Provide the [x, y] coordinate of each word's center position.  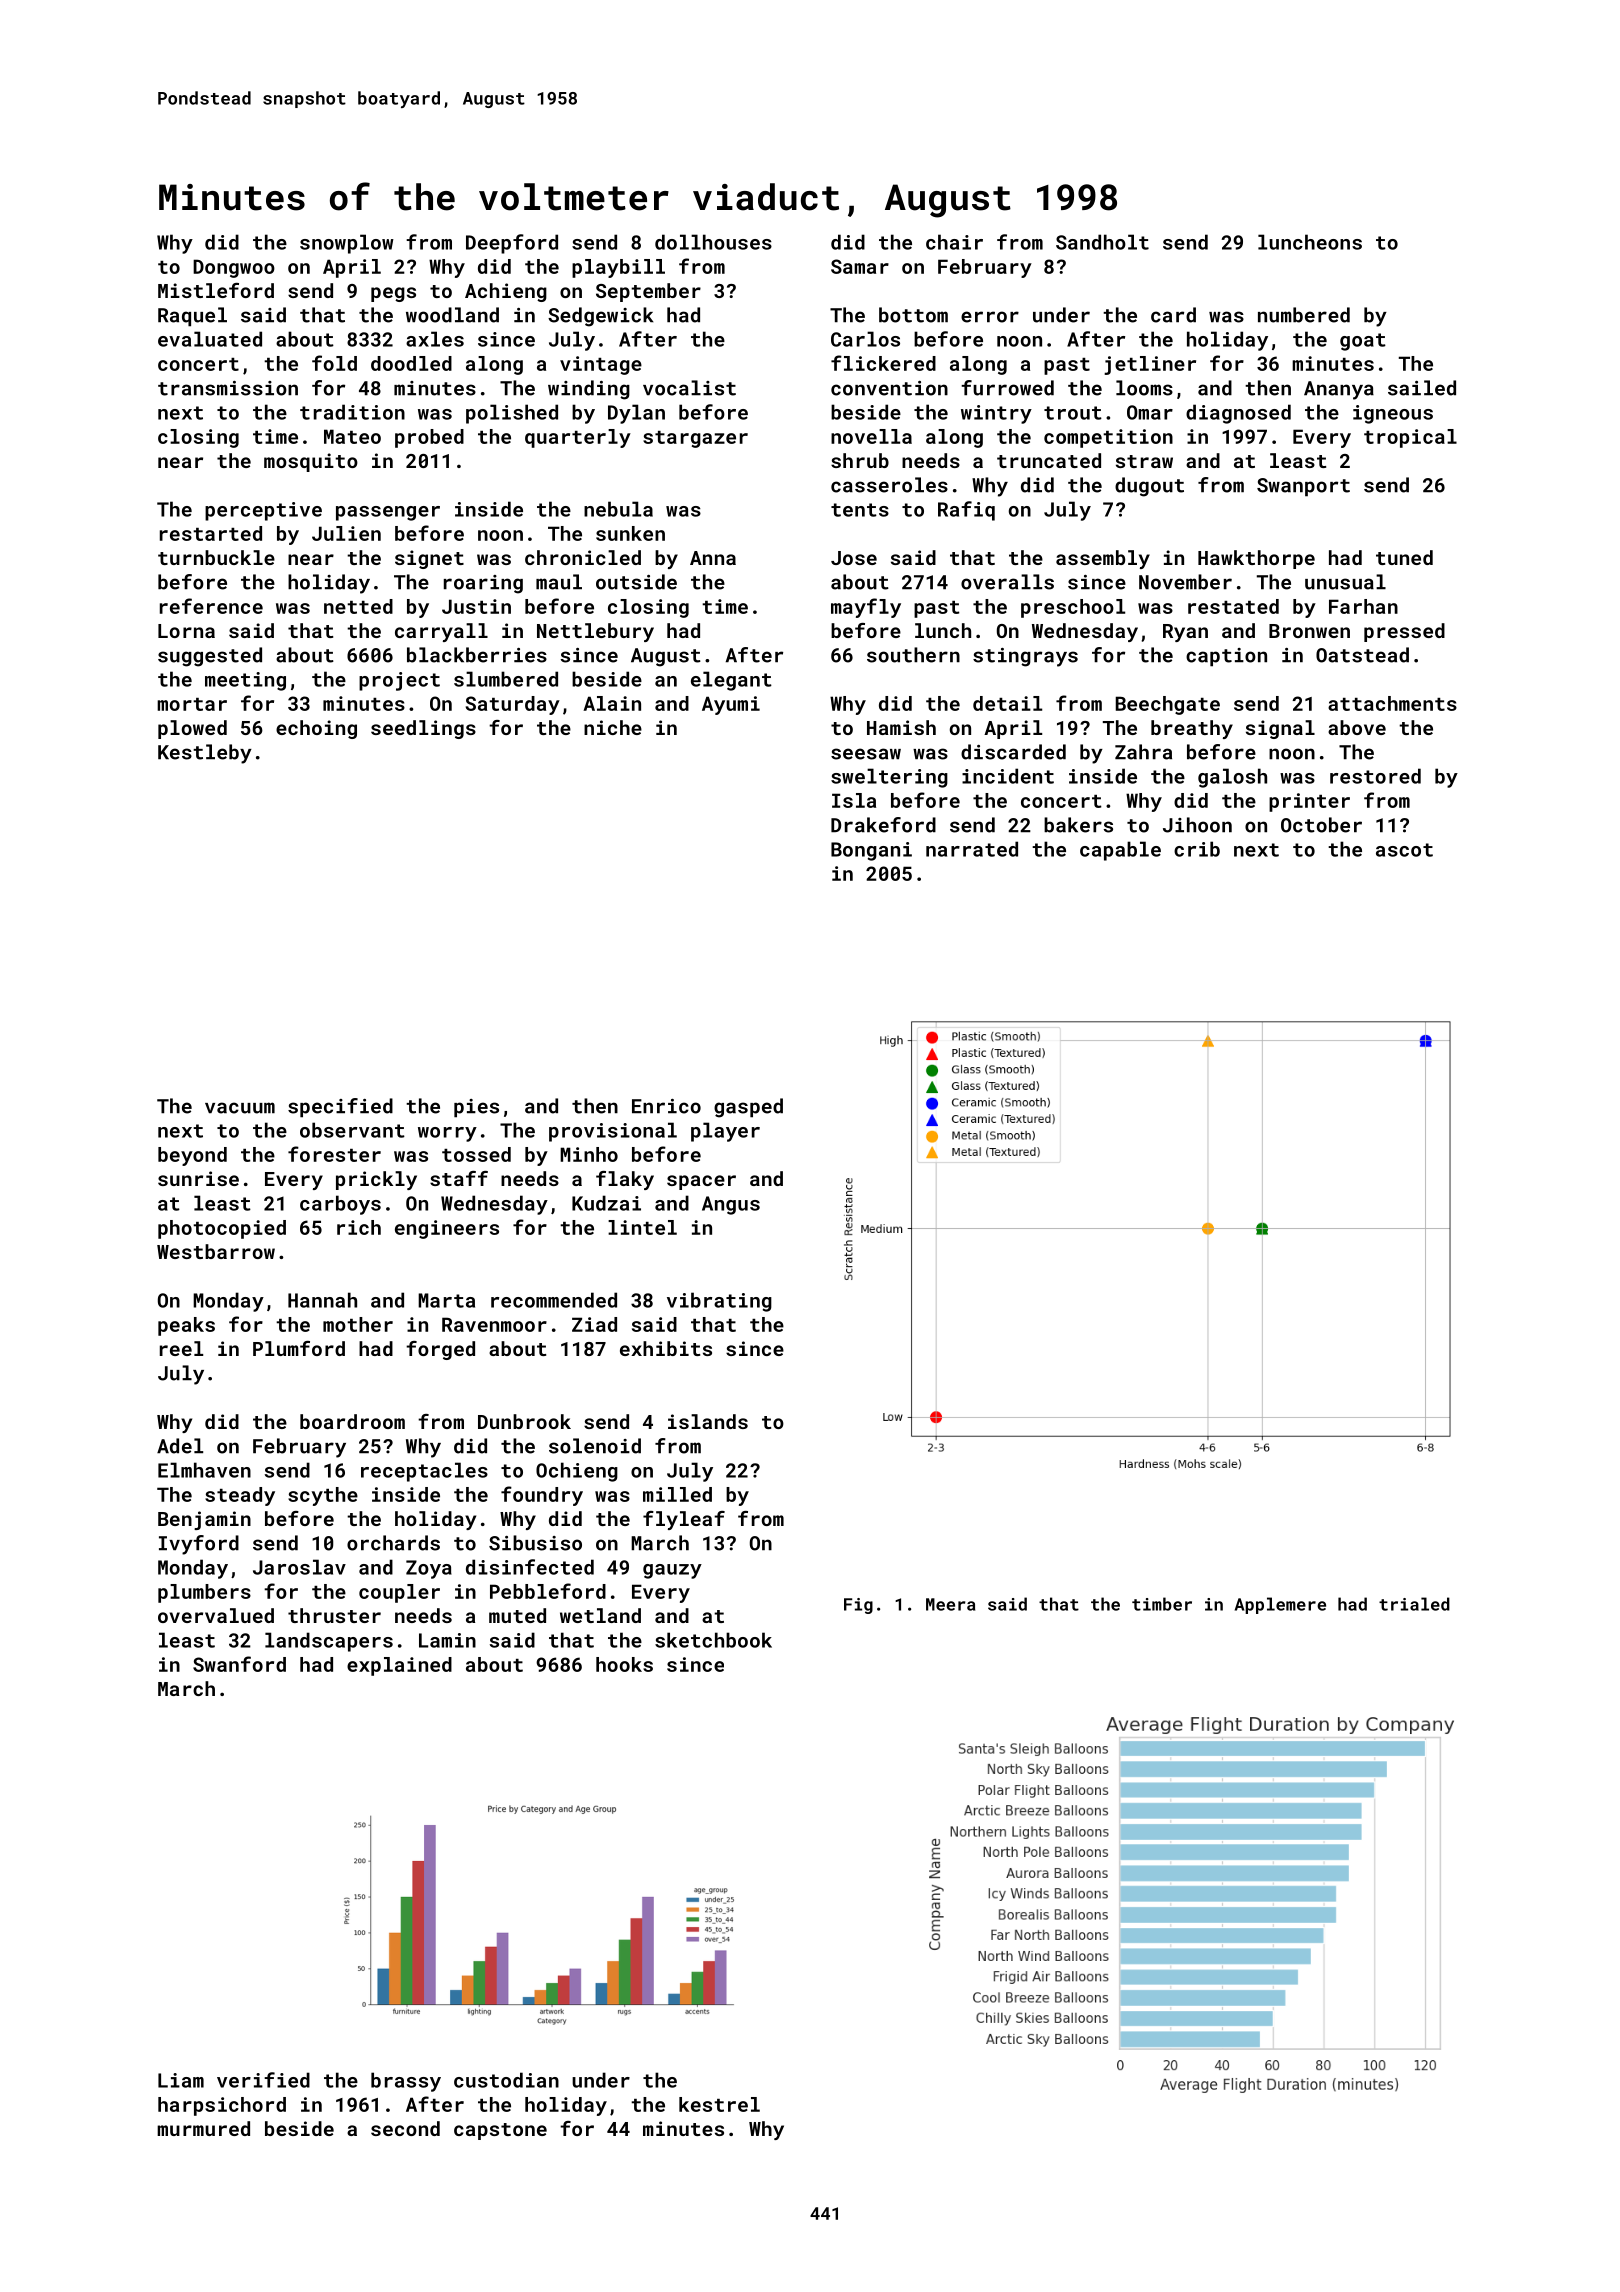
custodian [506, 2080]
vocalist [689, 388]
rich [359, 1227]
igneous [1393, 414]
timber [1162, 1604]
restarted [211, 533]
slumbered [506, 679]
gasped [748, 1108]
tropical [1410, 438]
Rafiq [966, 511]
